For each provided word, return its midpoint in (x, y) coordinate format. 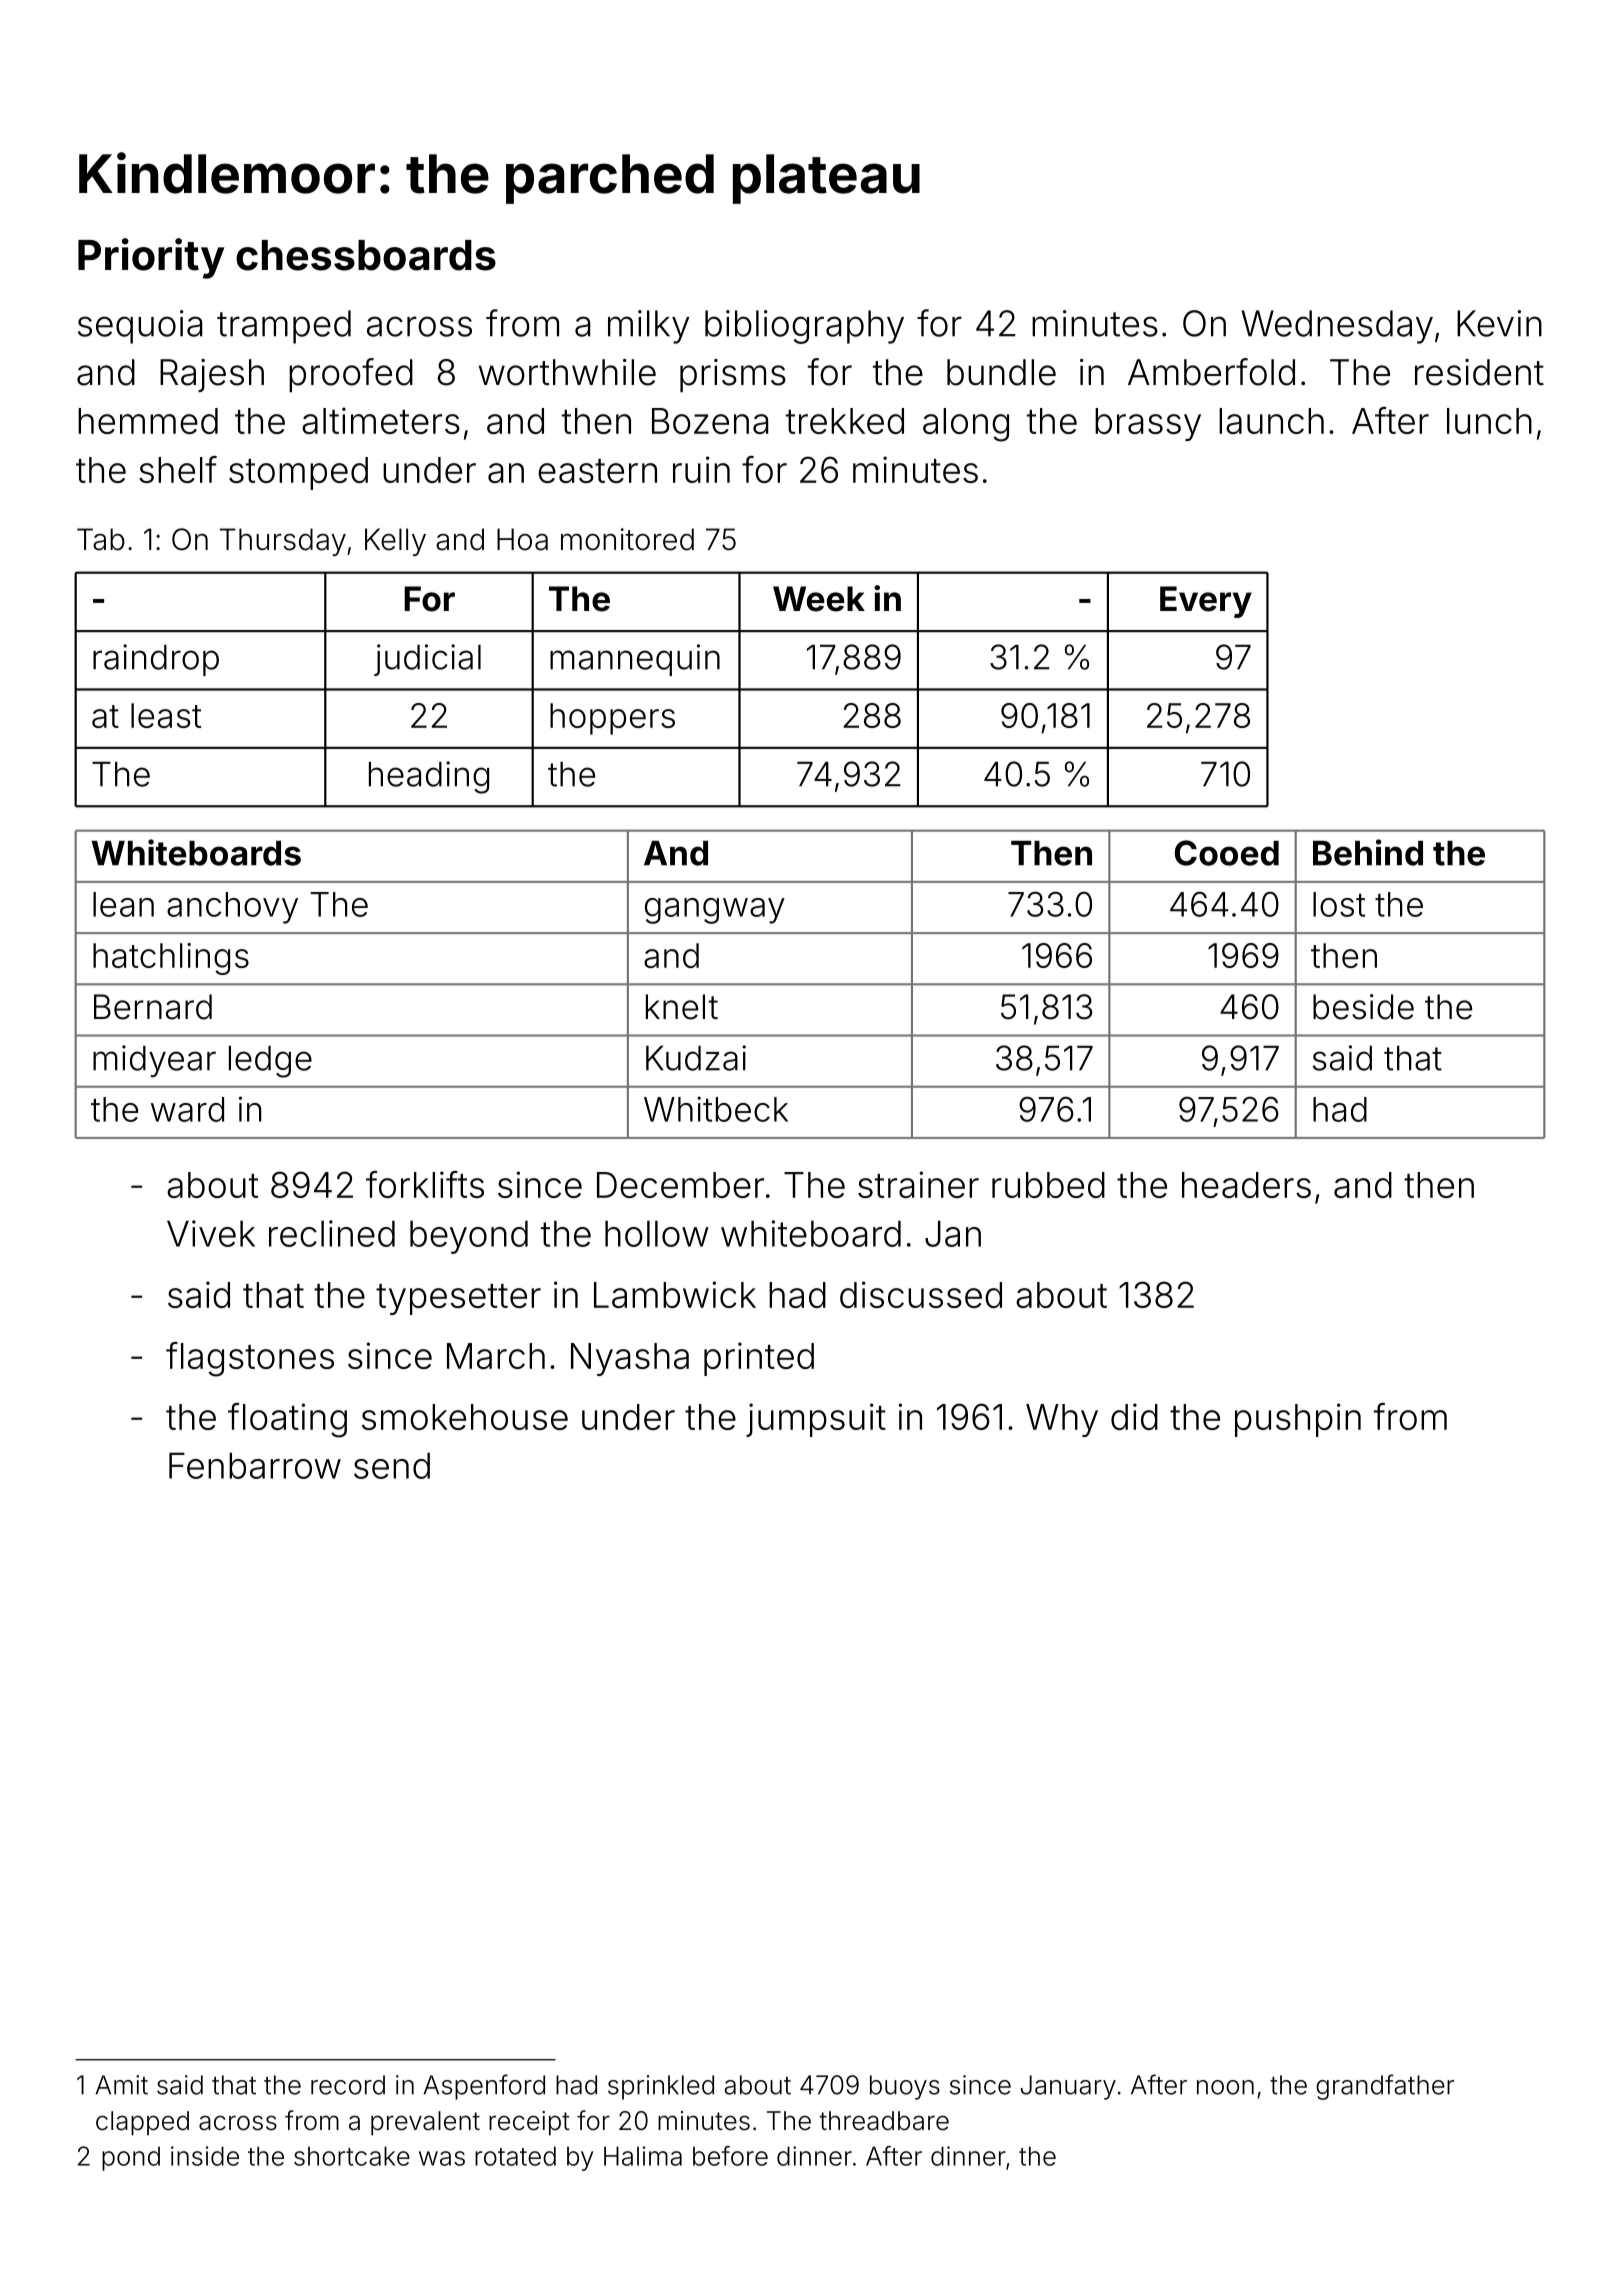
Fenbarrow (255, 1465)
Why (1062, 1420)
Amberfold (1211, 372)
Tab (101, 539)
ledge (270, 1062)
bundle (1001, 372)
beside (1363, 1007)
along (966, 425)
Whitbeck (716, 1109)
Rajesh (212, 375)
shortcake (352, 2156)
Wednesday (1337, 327)
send (392, 1465)
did (1134, 1416)
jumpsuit (816, 1420)
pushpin (1298, 1420)
